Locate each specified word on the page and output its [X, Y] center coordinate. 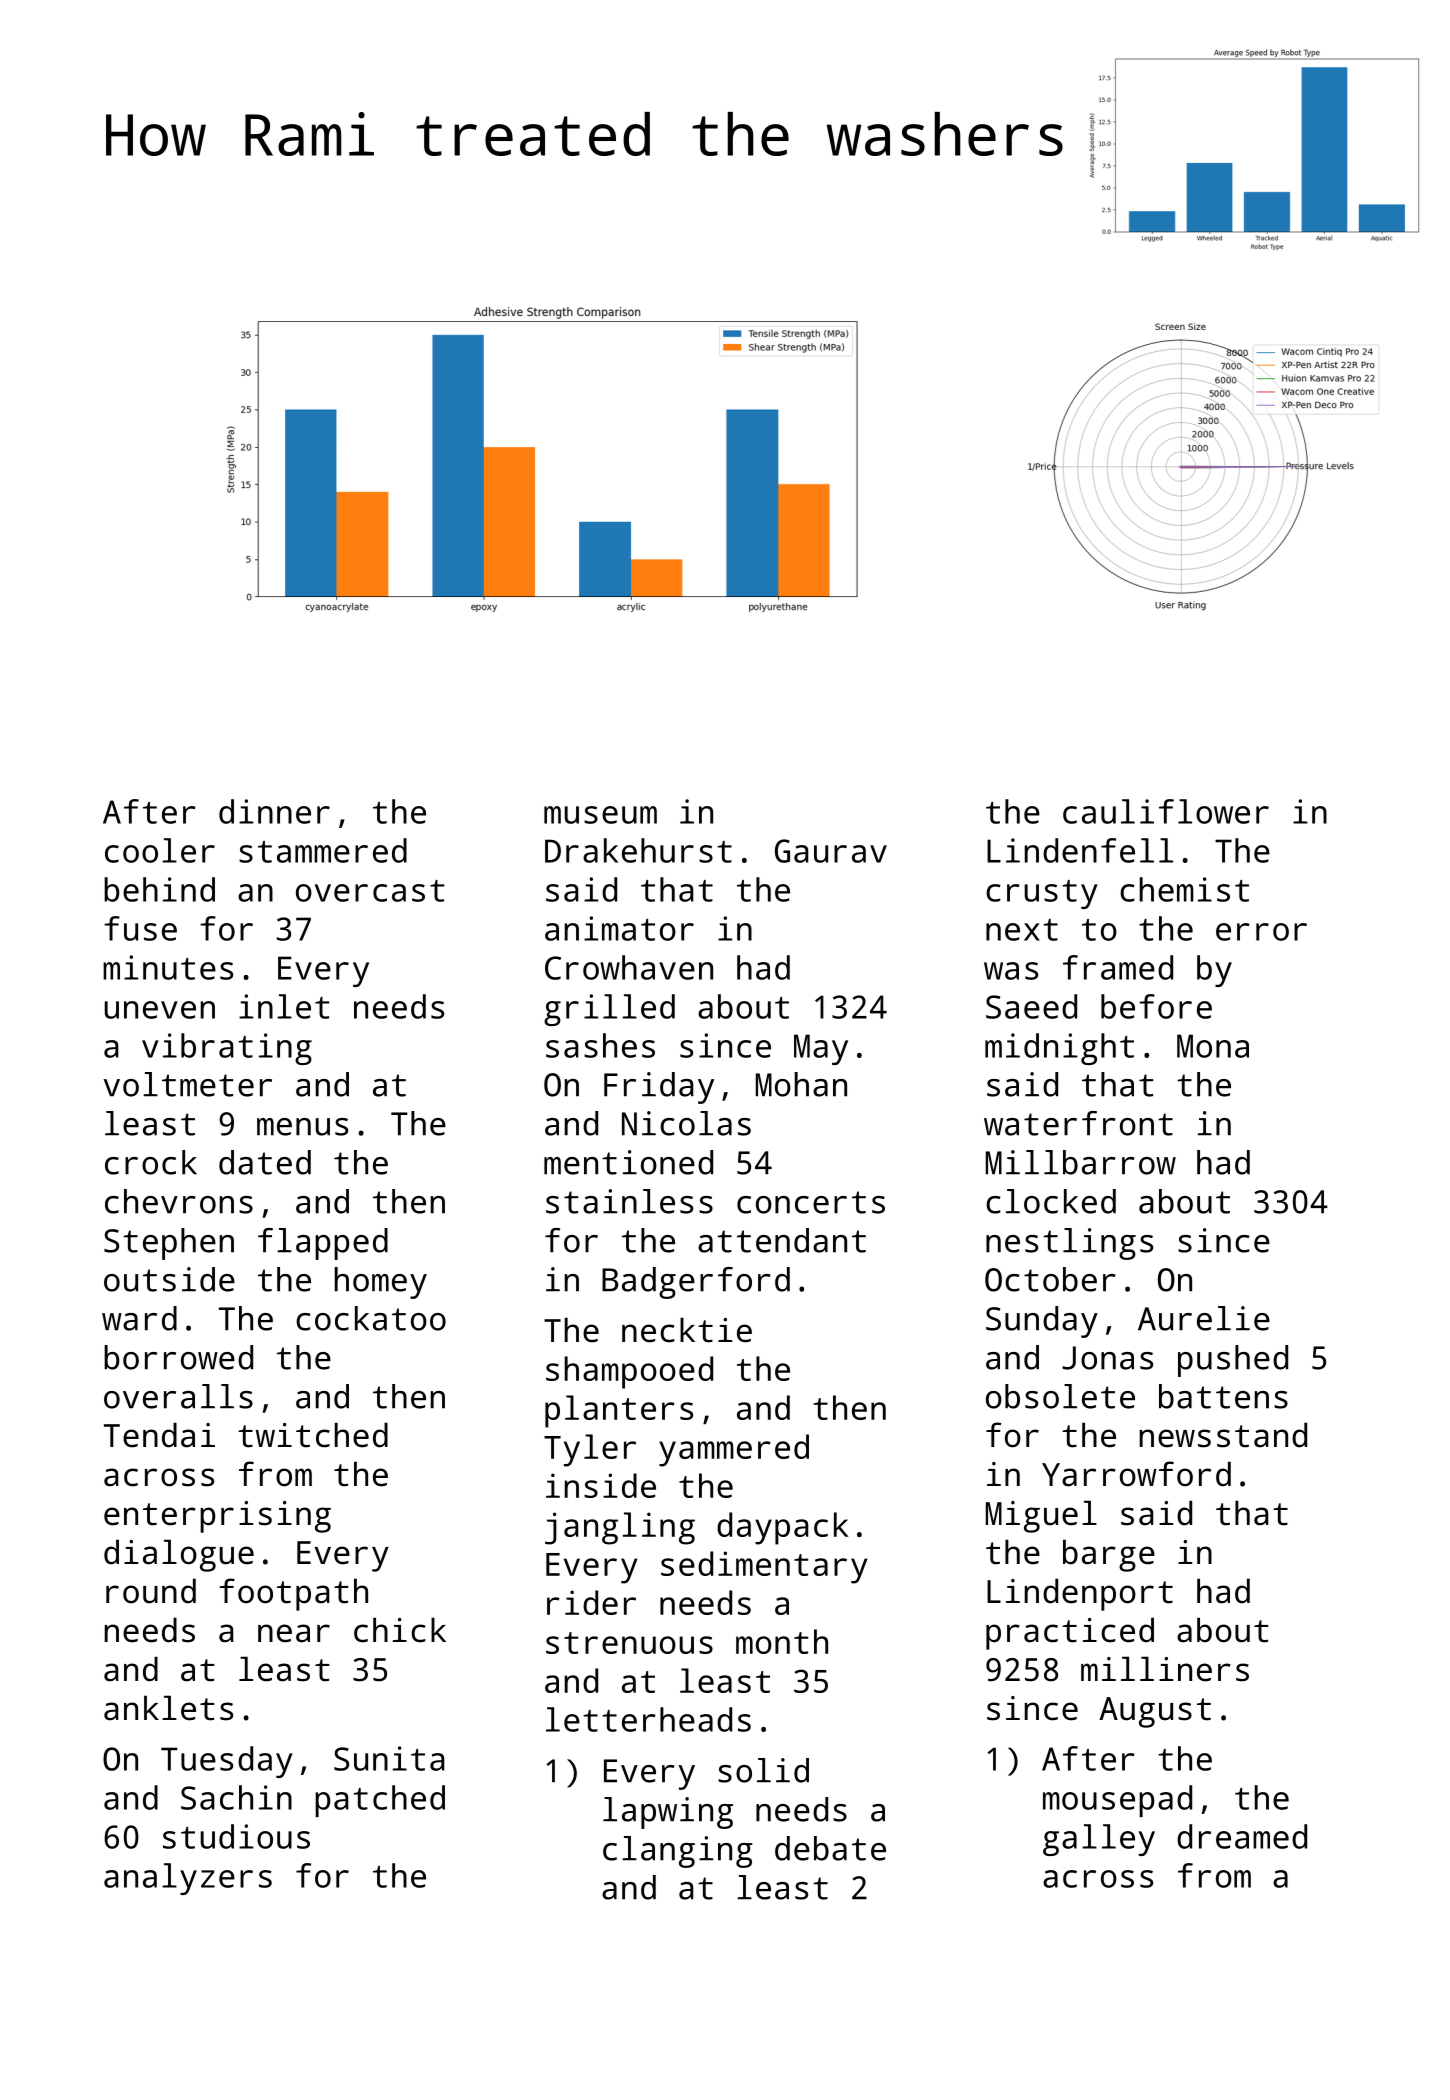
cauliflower [1166, 811]
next [1022, 930]
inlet [284, 1006]
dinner [274, 811]
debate [830, 1848]
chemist [1184, 889]
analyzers [188, 1879]
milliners [1165, 1669]
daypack [782, 1528]
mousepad [1117, 1801]
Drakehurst [638, 850]
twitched [313, 1435]
